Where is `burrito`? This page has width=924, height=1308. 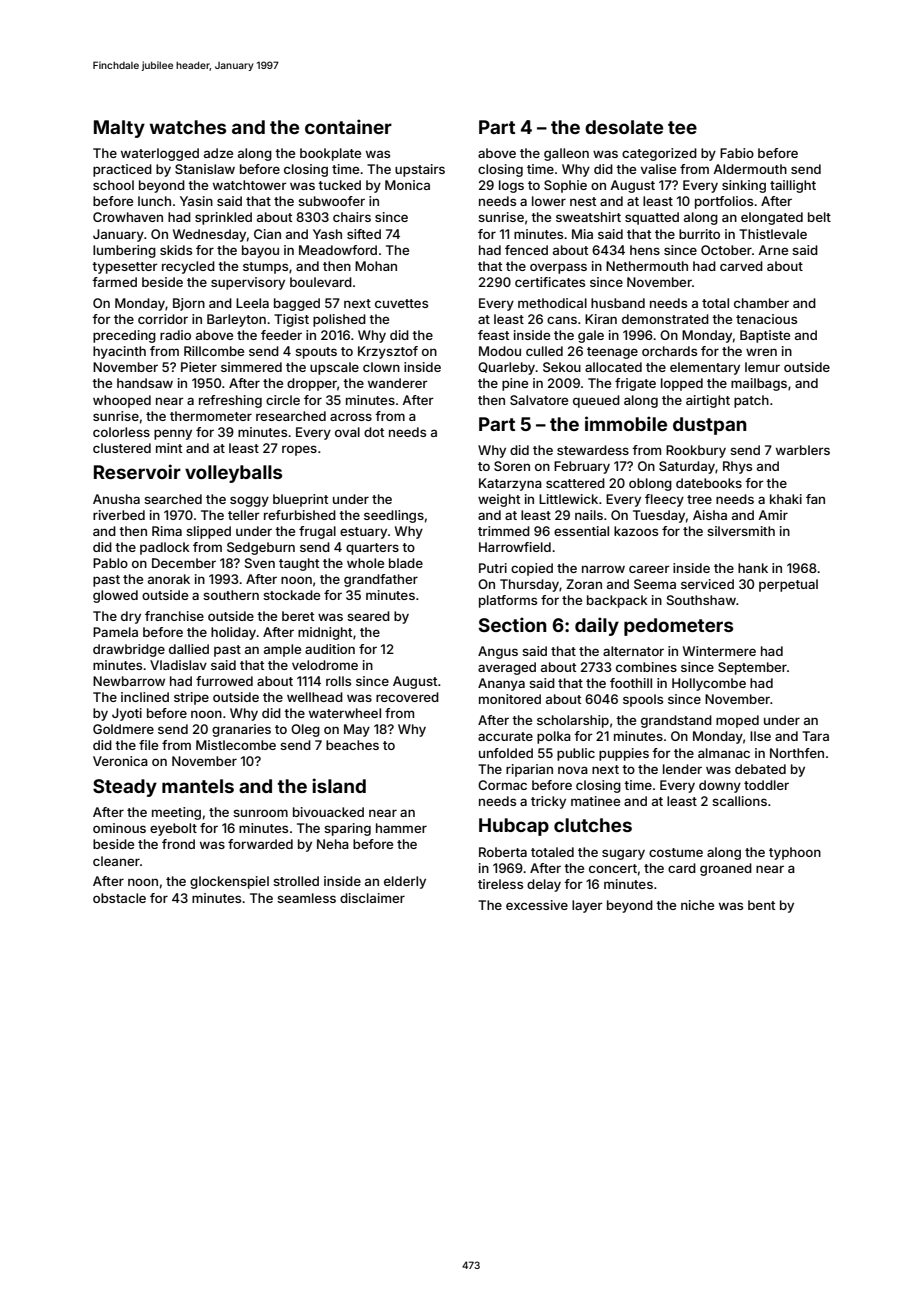
burrito is located at coordinates (699, 234).
